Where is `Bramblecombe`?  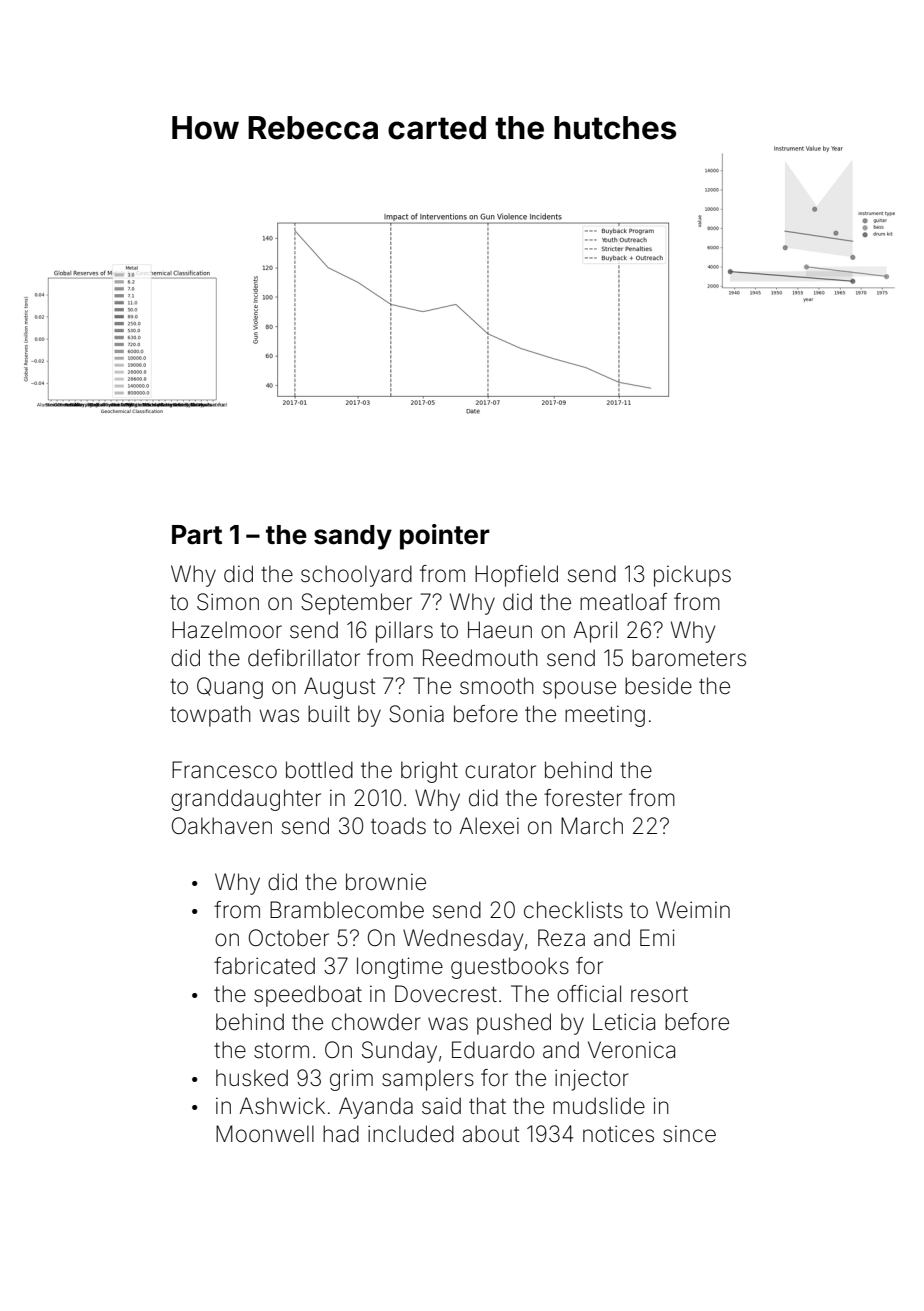 Bramblecombe is located at coordinates (347, 910).
